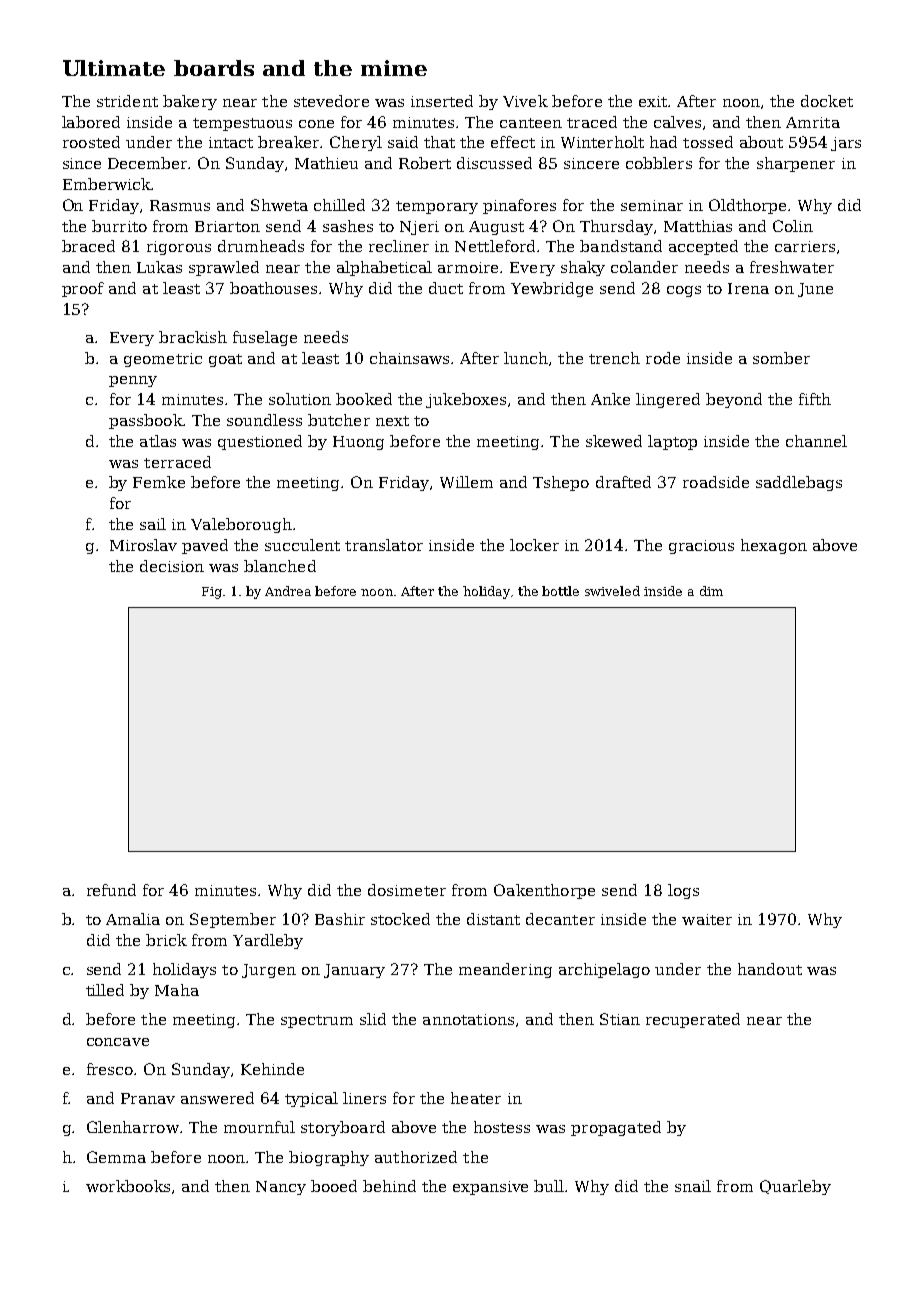 The width and height of the screenshot is (924, 1308). I want to click on workbooks, so click(128, 1186).
